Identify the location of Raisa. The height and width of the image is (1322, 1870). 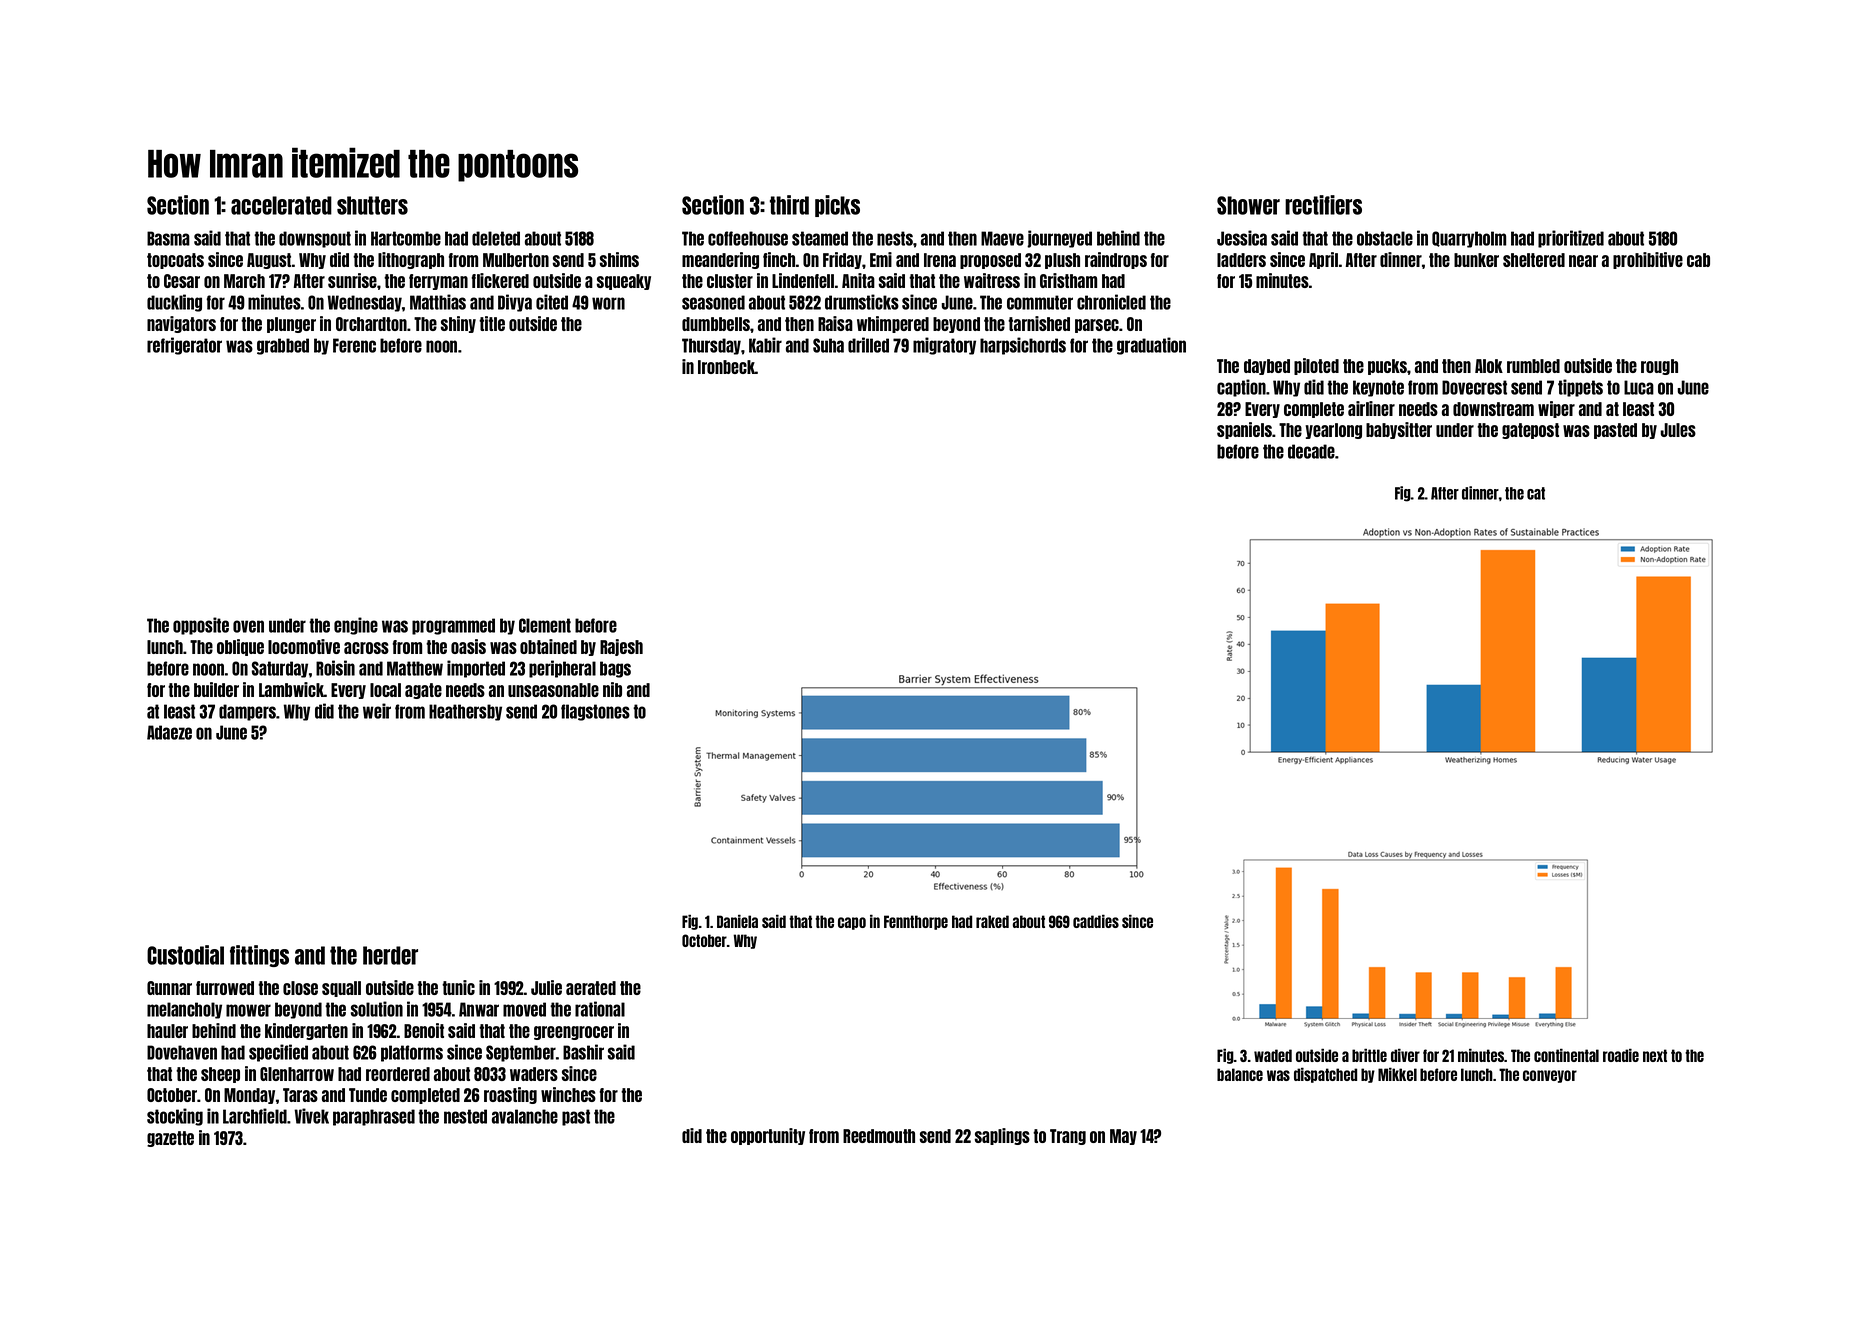
(835, 323).
